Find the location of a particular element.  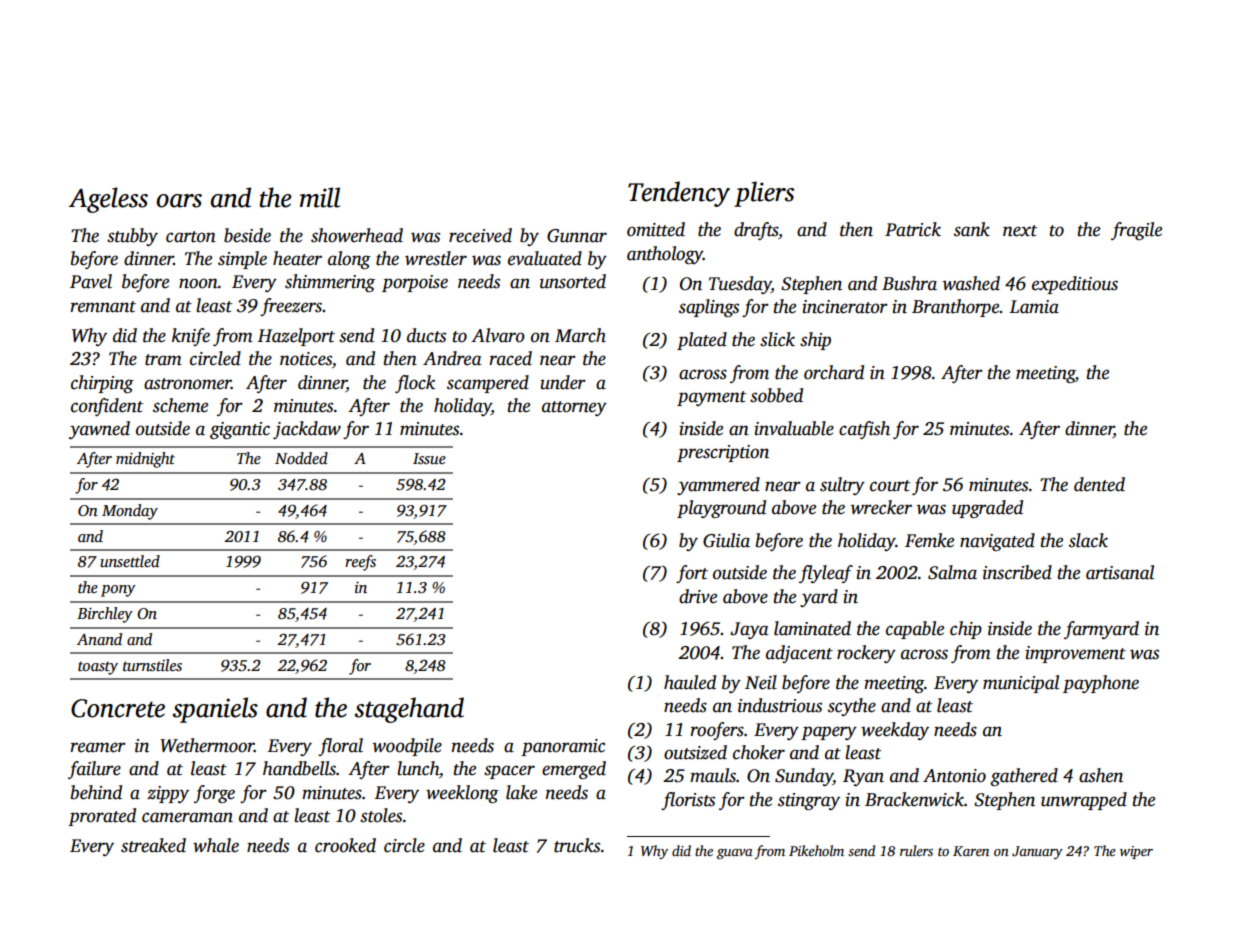

Issue is located at coordinates (429, 459).
